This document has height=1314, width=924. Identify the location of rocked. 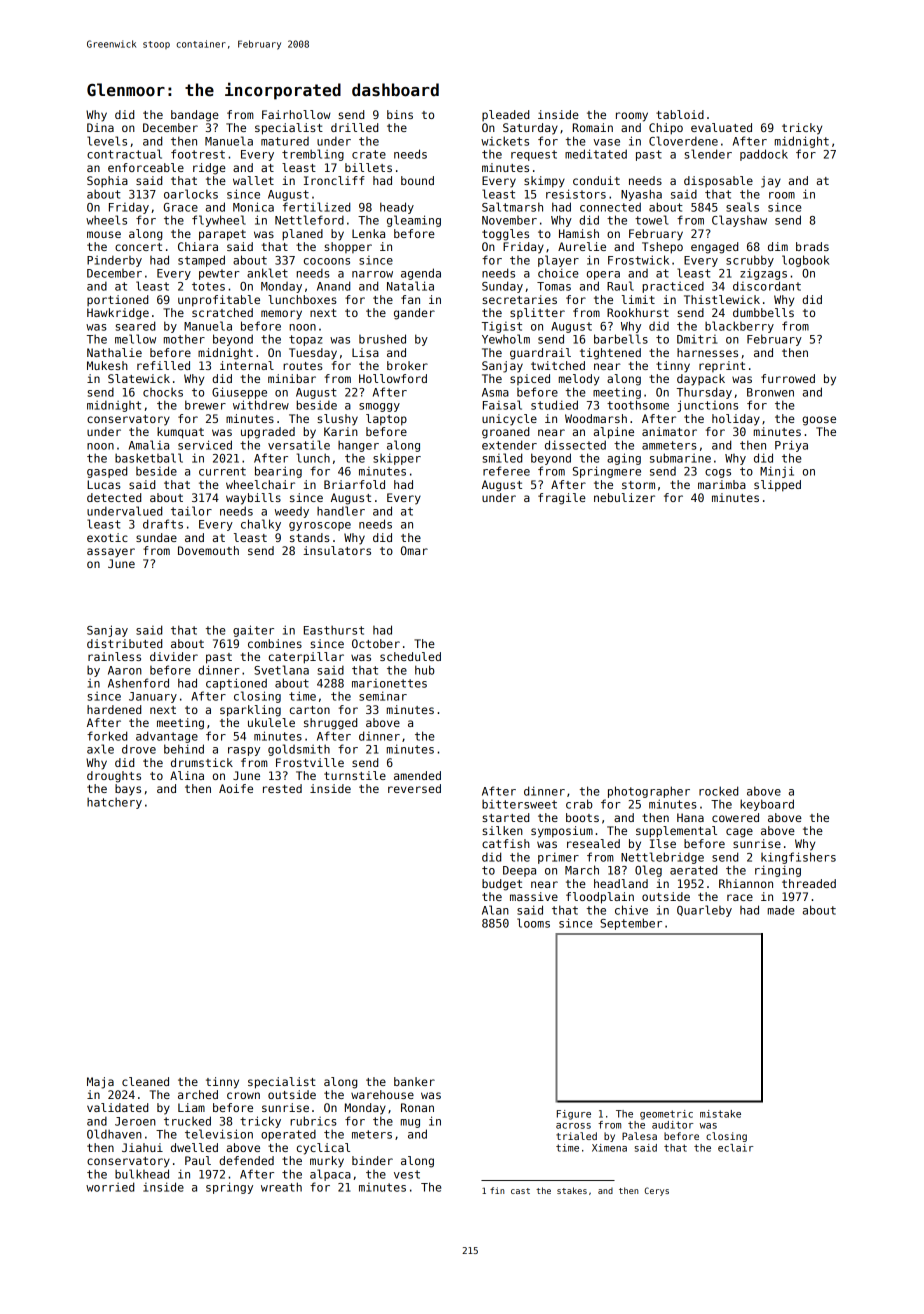
(718, 791).
